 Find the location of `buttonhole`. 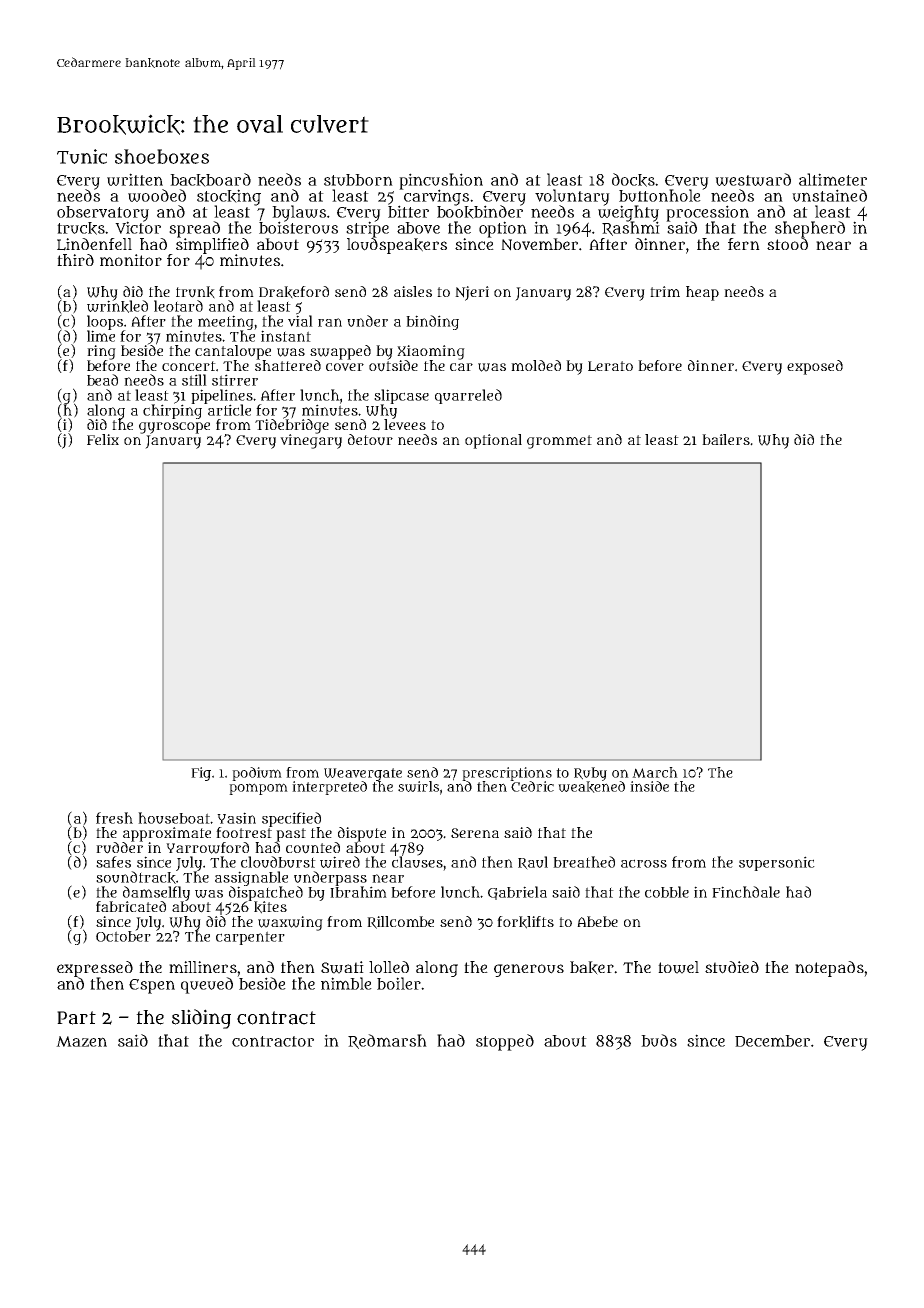

buttonhole is located at coordinates (660, 196).
